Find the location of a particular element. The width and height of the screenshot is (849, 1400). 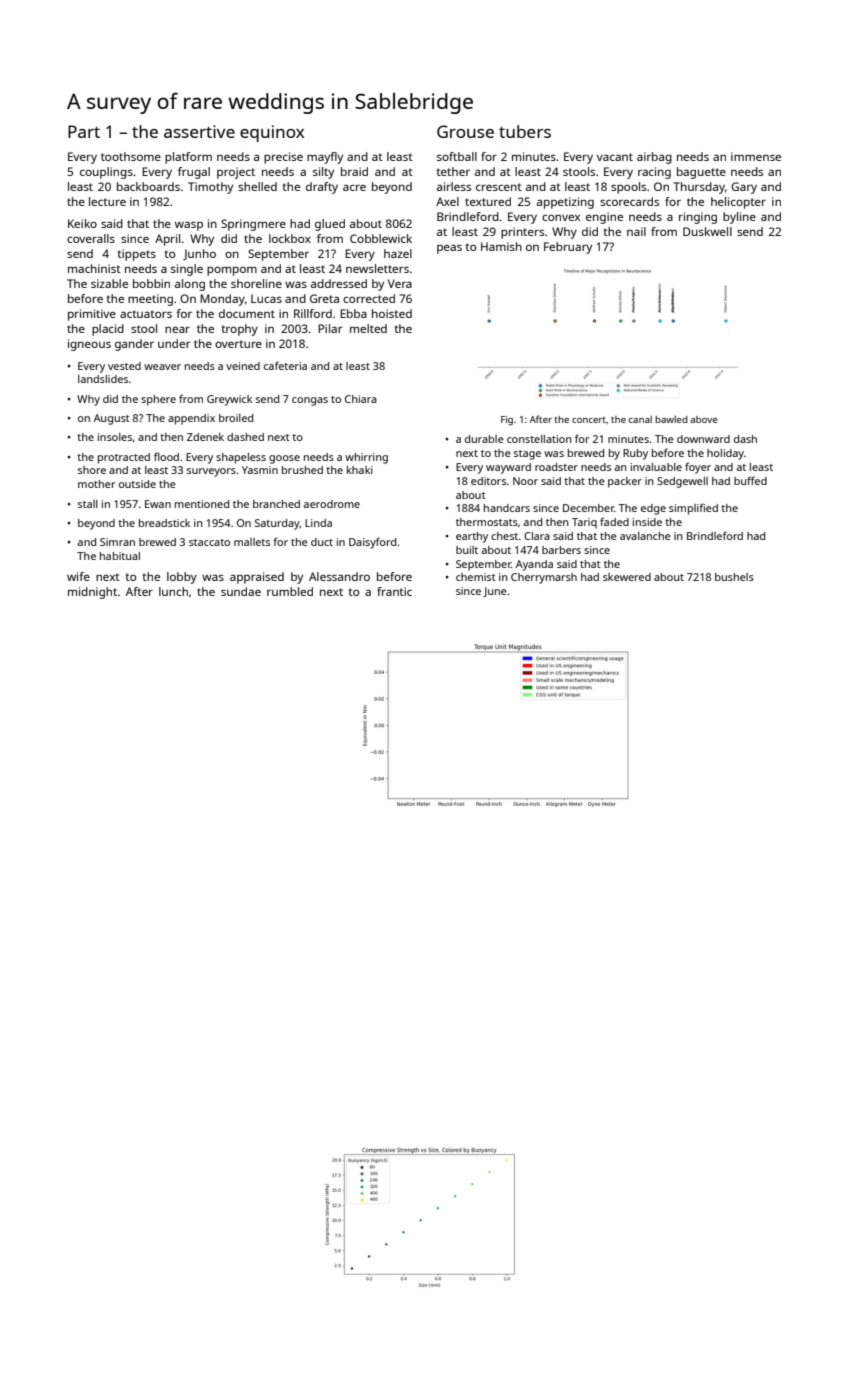

lunch is located at coordinates (173, 591).
